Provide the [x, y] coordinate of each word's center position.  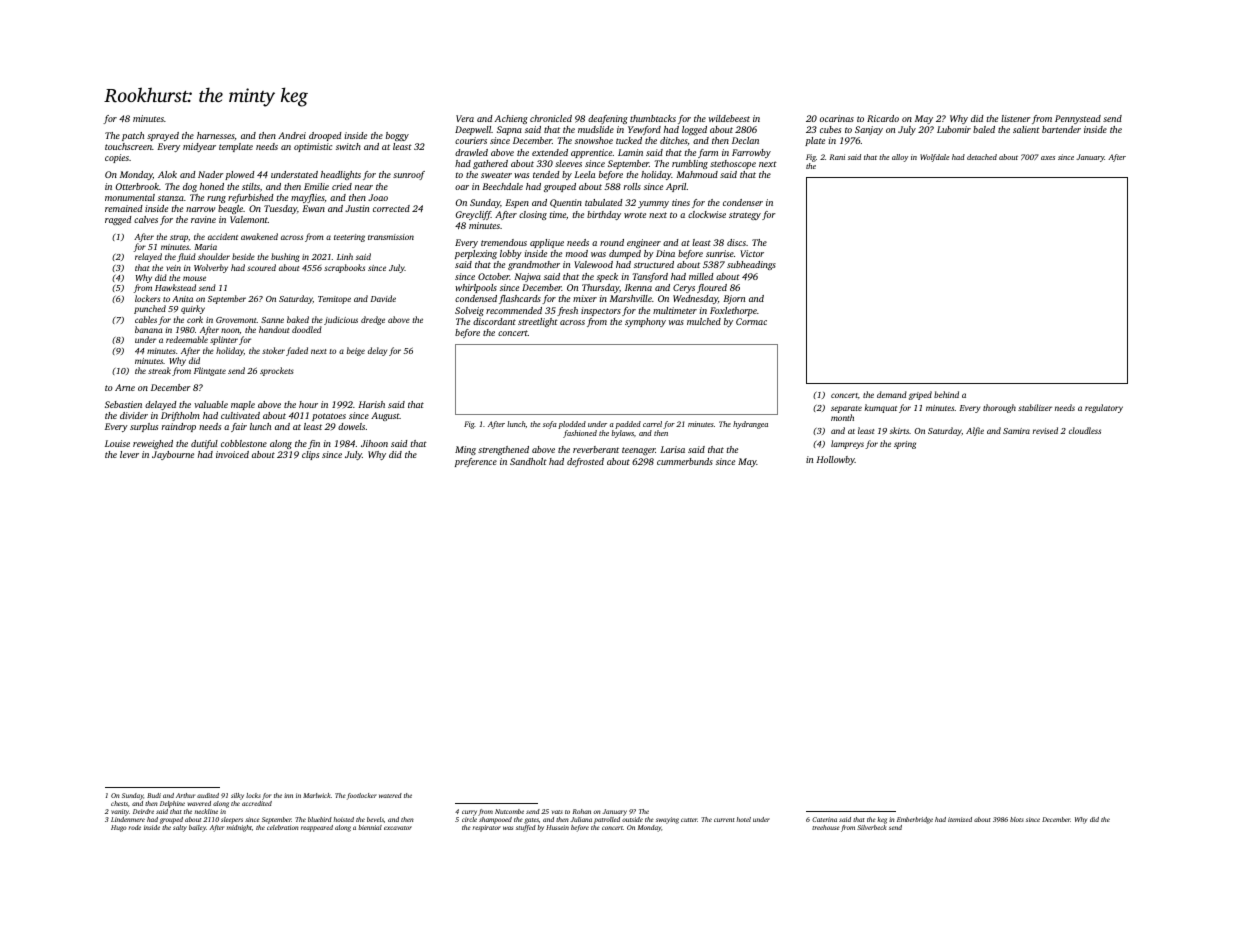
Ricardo [883, 118]
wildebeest [729, 118]
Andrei [292, 135]
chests [119, 803]
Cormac [751, 321]
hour [308, 404]
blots [1017, 819]
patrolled [607, 820]
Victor [752, 253]
